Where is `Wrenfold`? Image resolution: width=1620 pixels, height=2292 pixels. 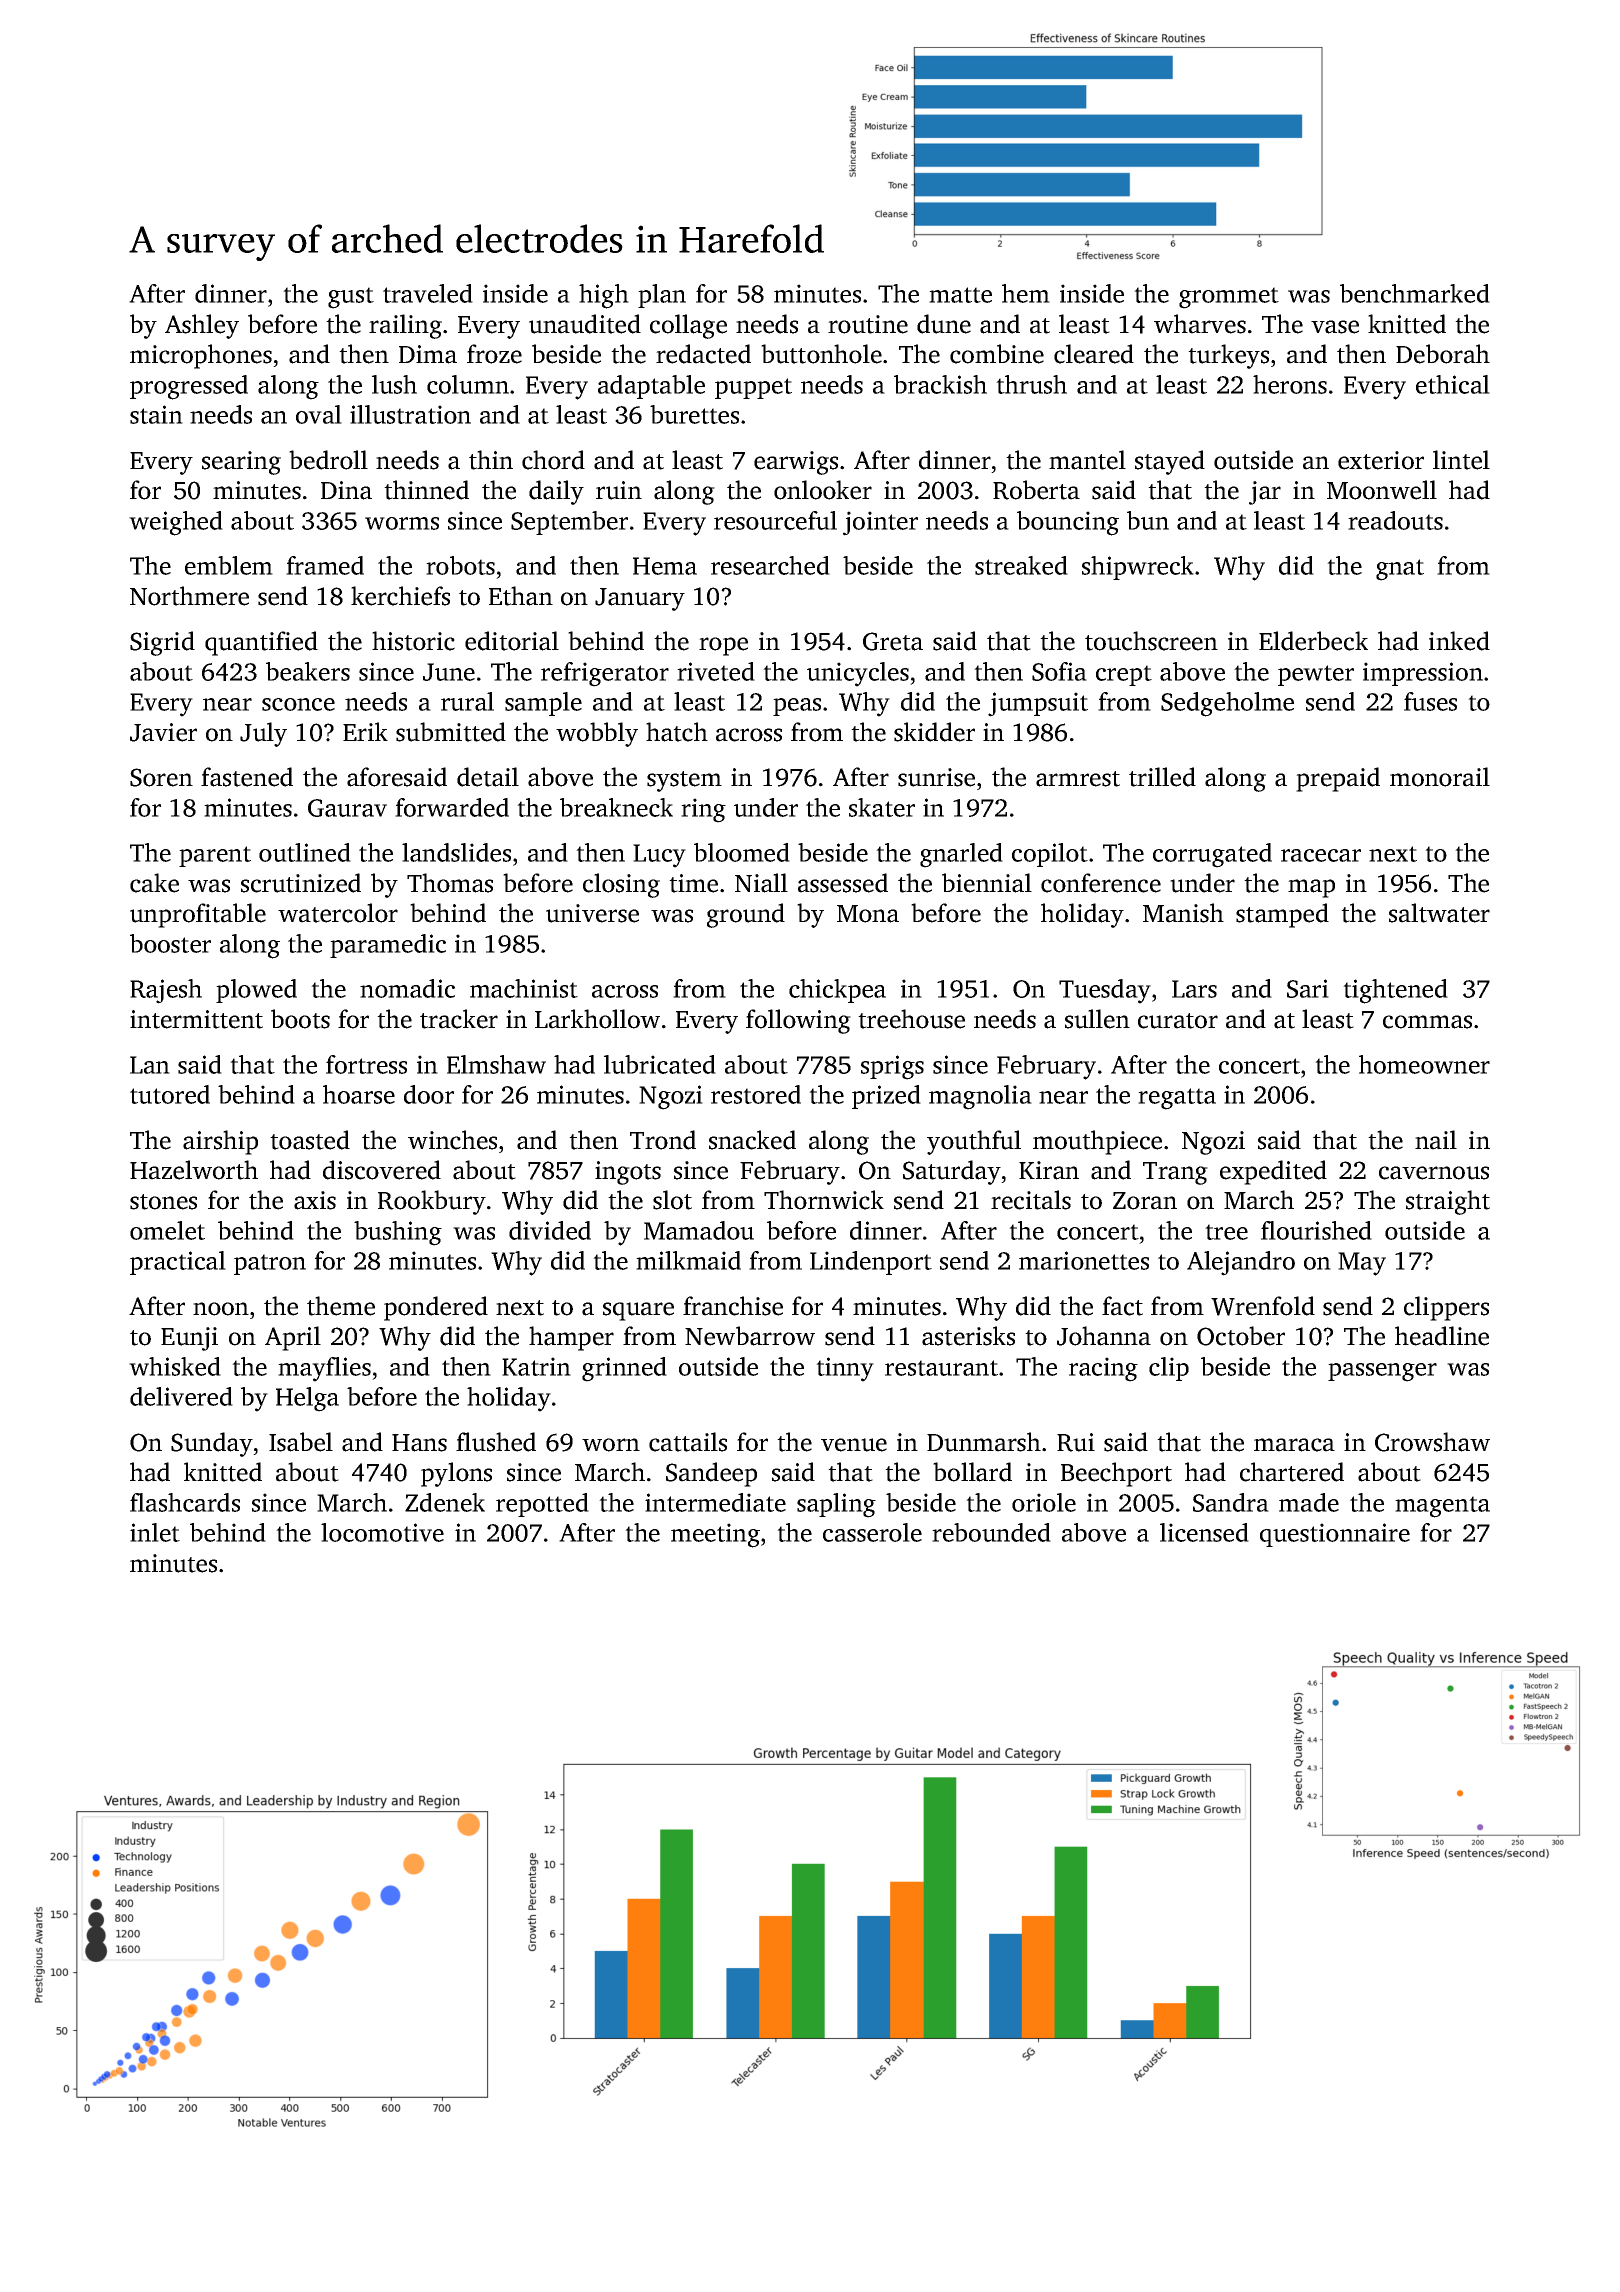
Wrenfold is located at coordinates (1263, 1306).
